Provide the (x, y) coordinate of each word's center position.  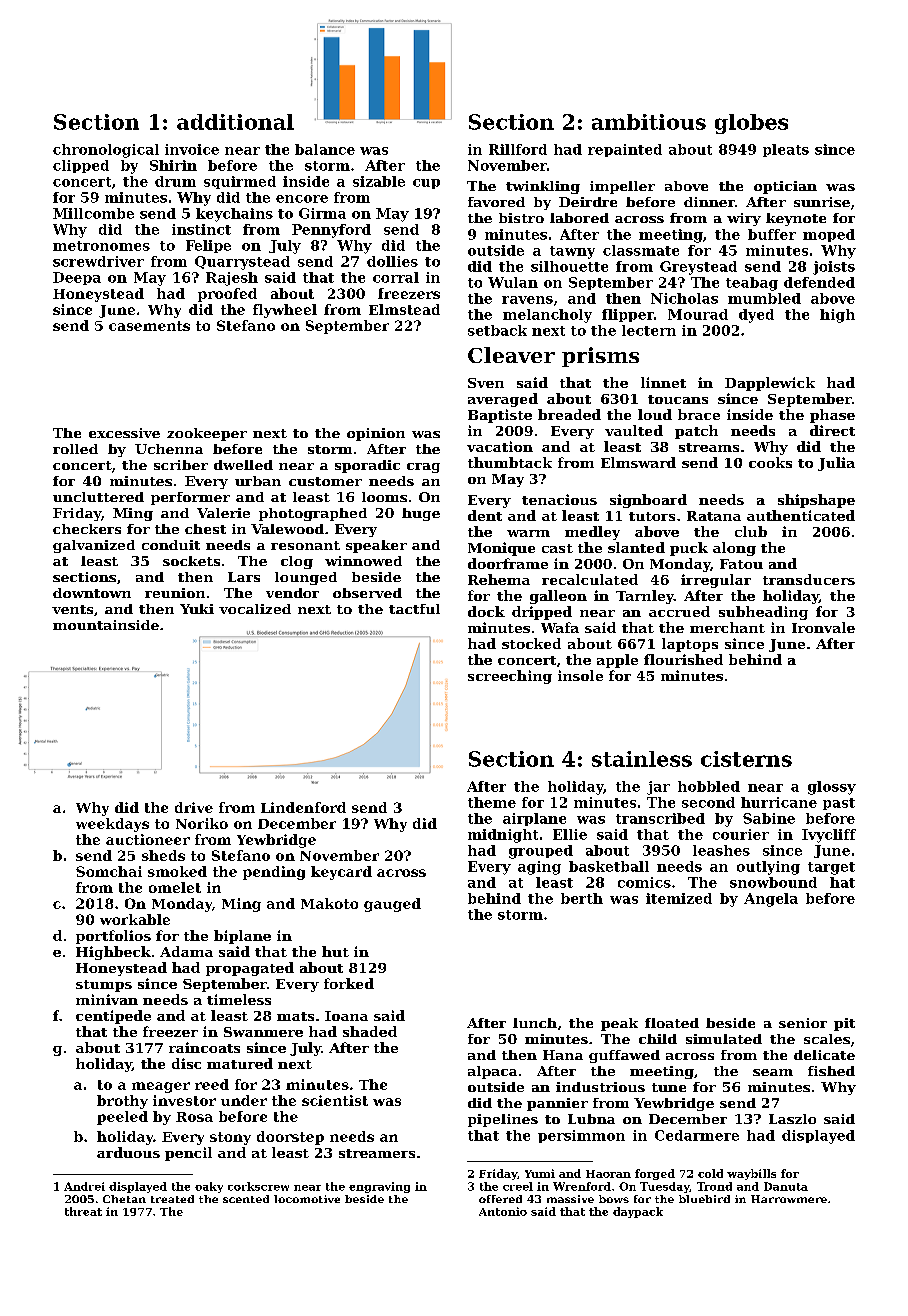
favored (496, 202)
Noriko (202, 823)
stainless (642, 759)
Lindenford (303, 807)
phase (832, 416)
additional (235, 122)
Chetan (124, 1199)
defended (819, 282)
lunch (535, 1023)
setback (497, 330)
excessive (124, 433)
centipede (113, 1017)
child (658, 1039)
